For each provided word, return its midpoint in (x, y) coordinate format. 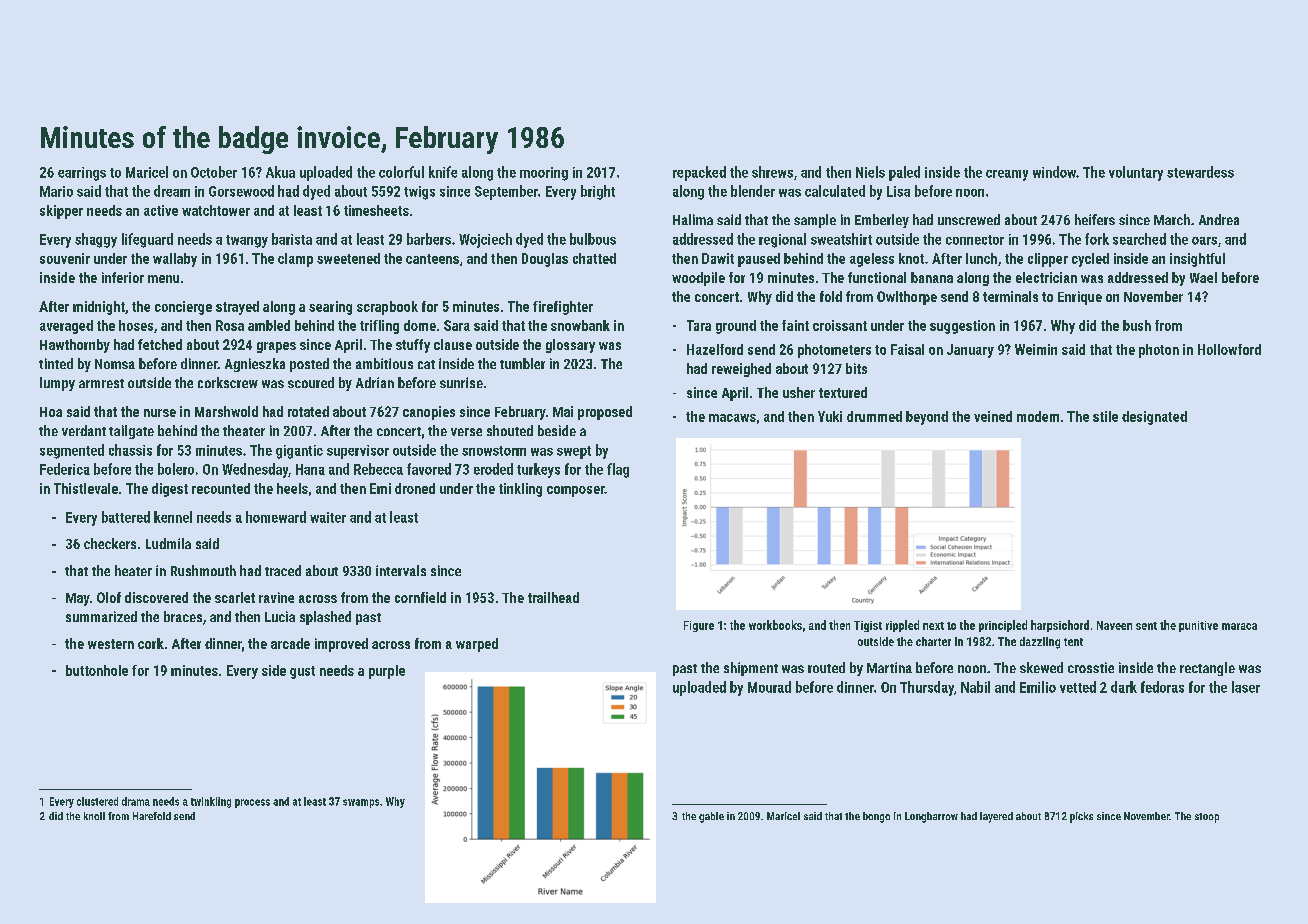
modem (1038, 416)
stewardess (1200, 172)
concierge (183, 308)
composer (576, 491)
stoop (1207, 818)
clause (453, 344)
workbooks (775, 625)
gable (711, 817)
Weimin (1036, 349)
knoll (94, 816)
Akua (280, 172)
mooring (544, 174)
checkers (110, 543)
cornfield (420, 597)
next (933, 626)
